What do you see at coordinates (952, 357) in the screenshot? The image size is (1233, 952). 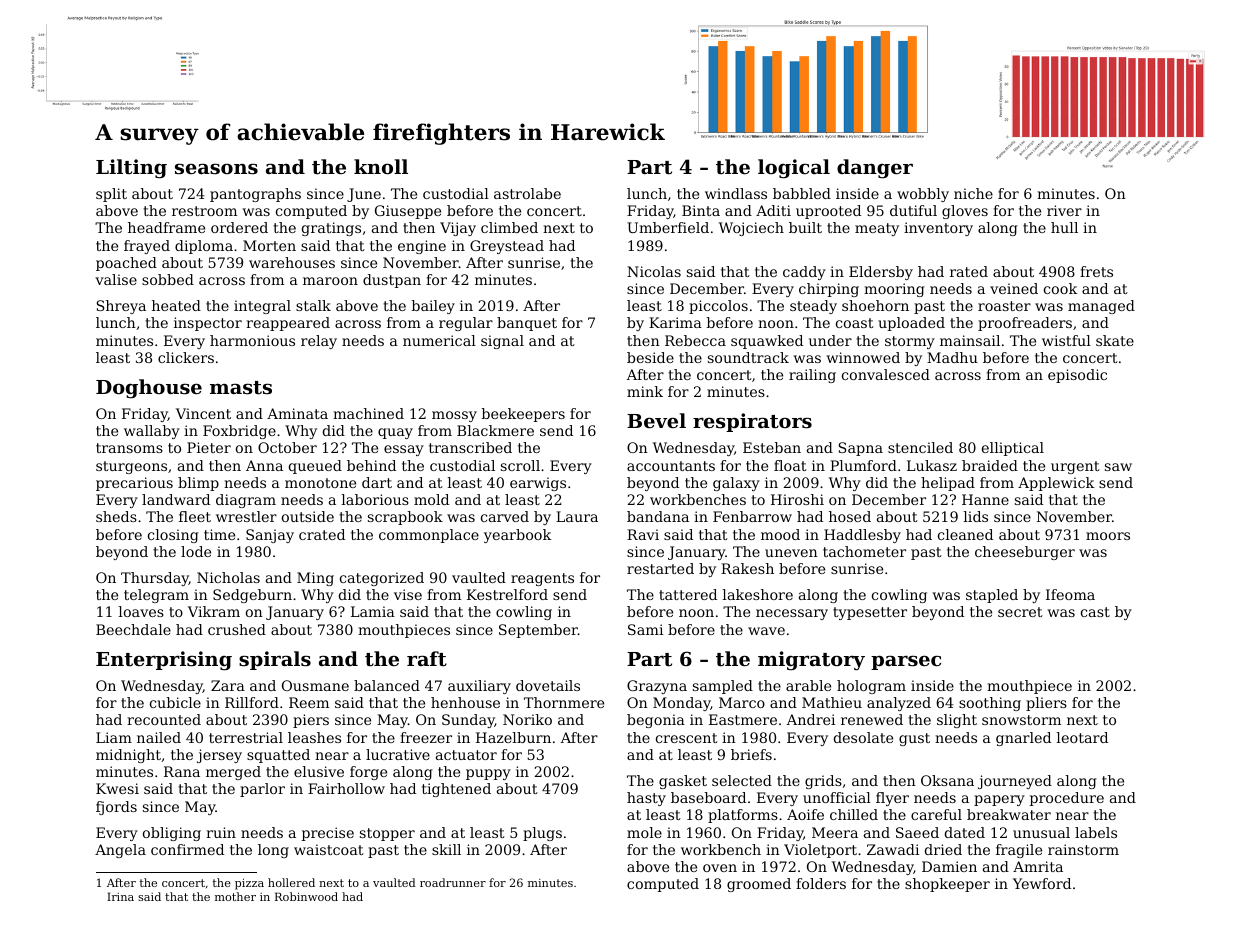 I see `Madhu` at bounding box center [952, 357].
